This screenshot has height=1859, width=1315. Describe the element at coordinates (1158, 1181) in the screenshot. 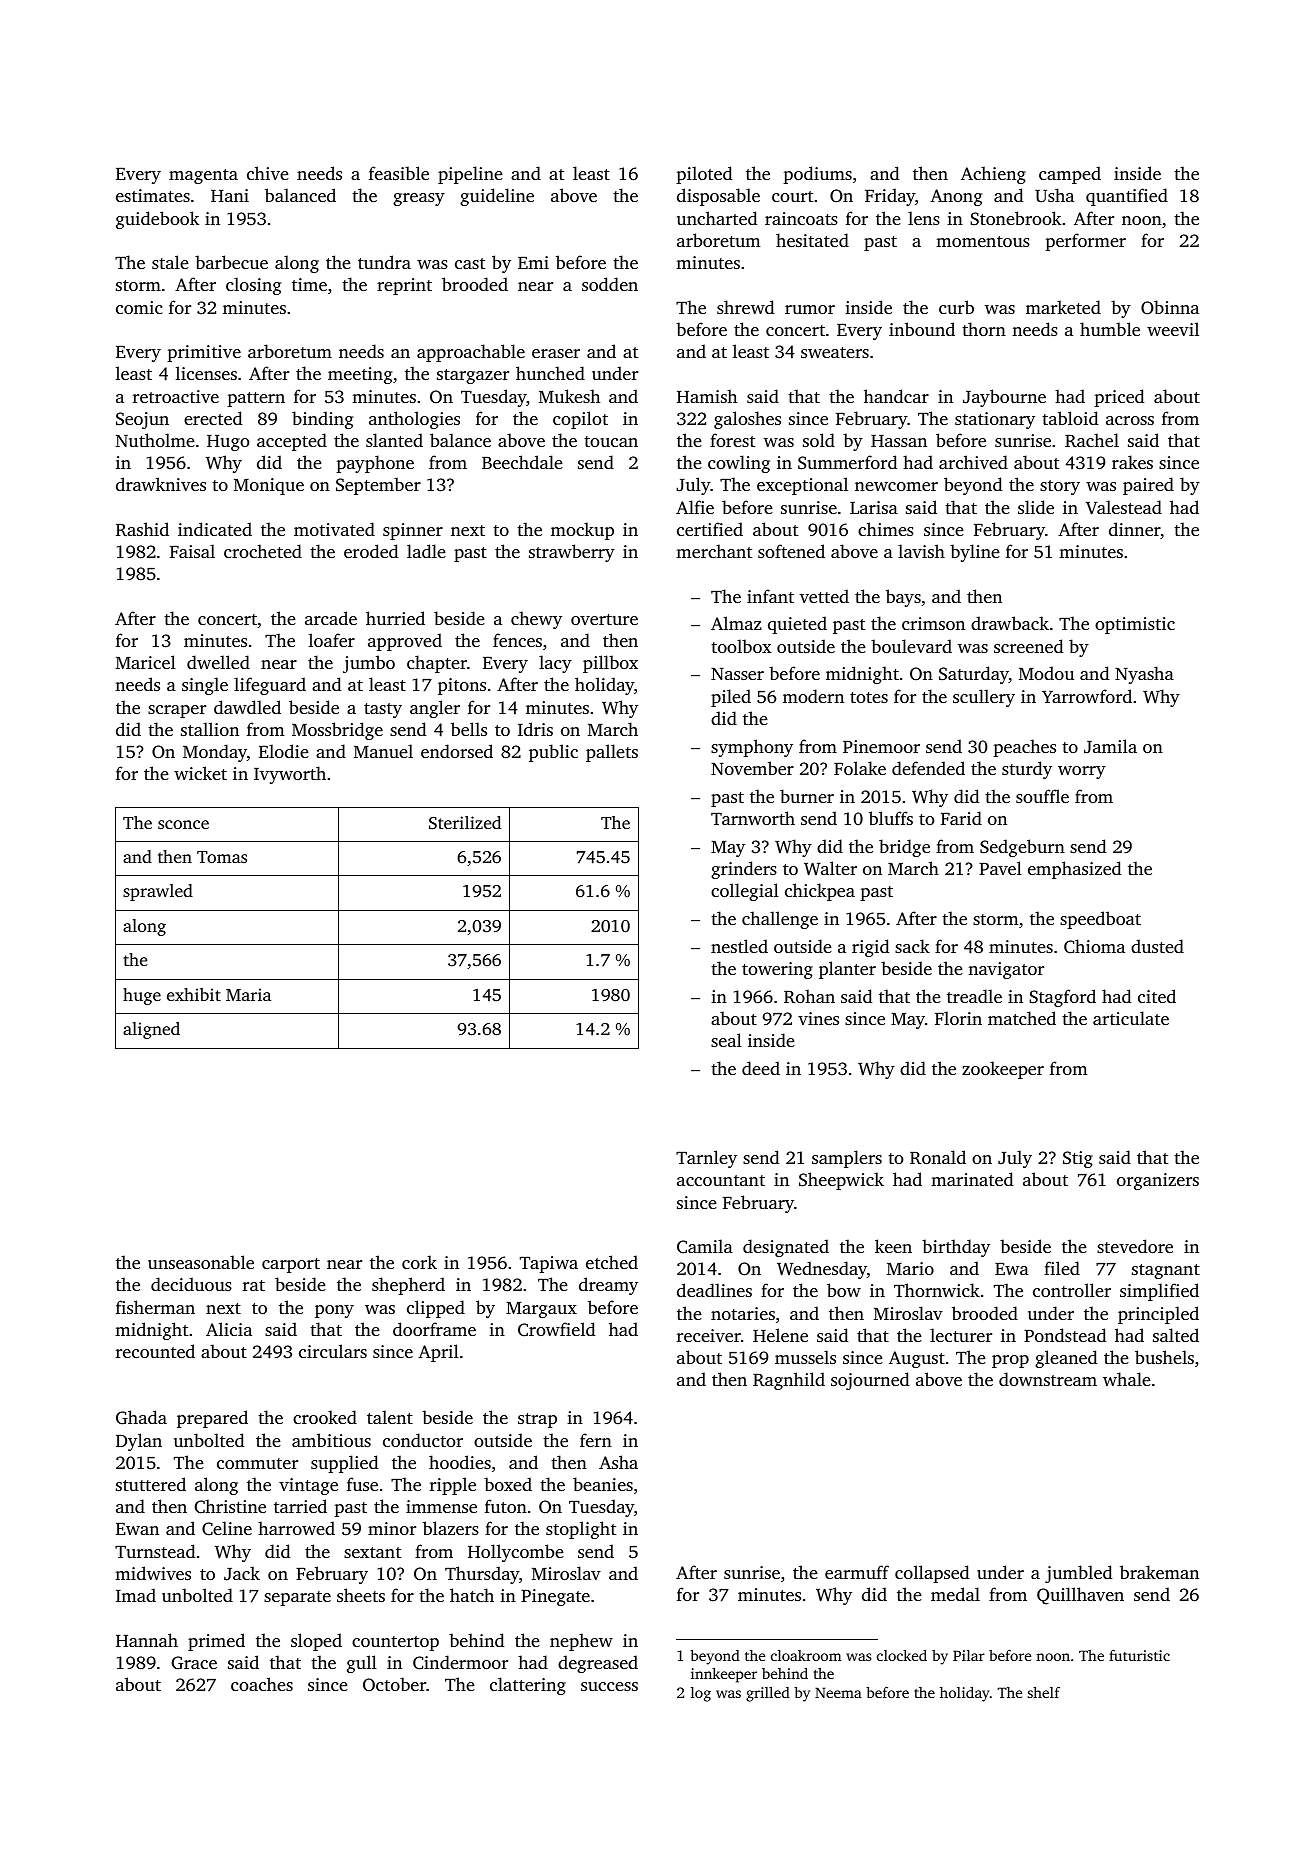

I see `organizers` at that location.
